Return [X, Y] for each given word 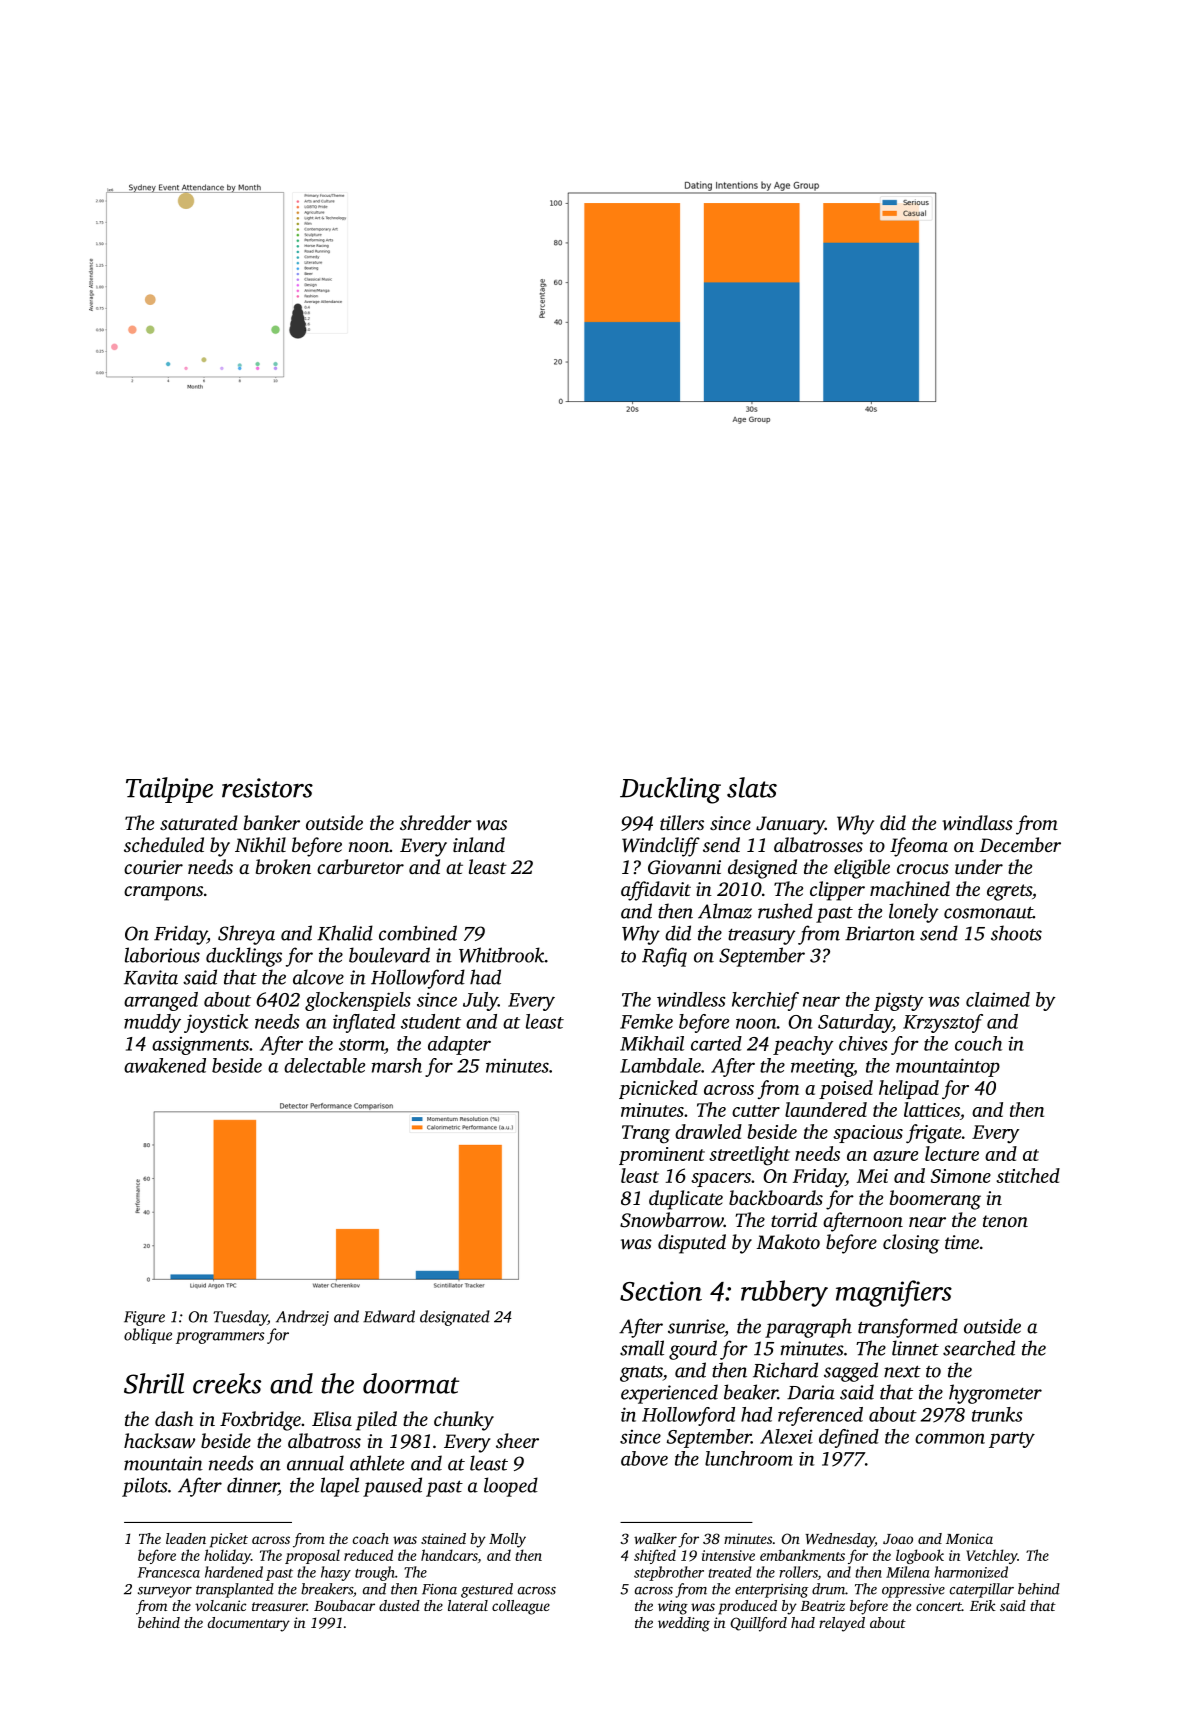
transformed [908, 1328]
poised [846, 1089]
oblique [148, 1336]
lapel [340, 1487]
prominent [662, 1156]
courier [153, 867]
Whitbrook [502, 955]
